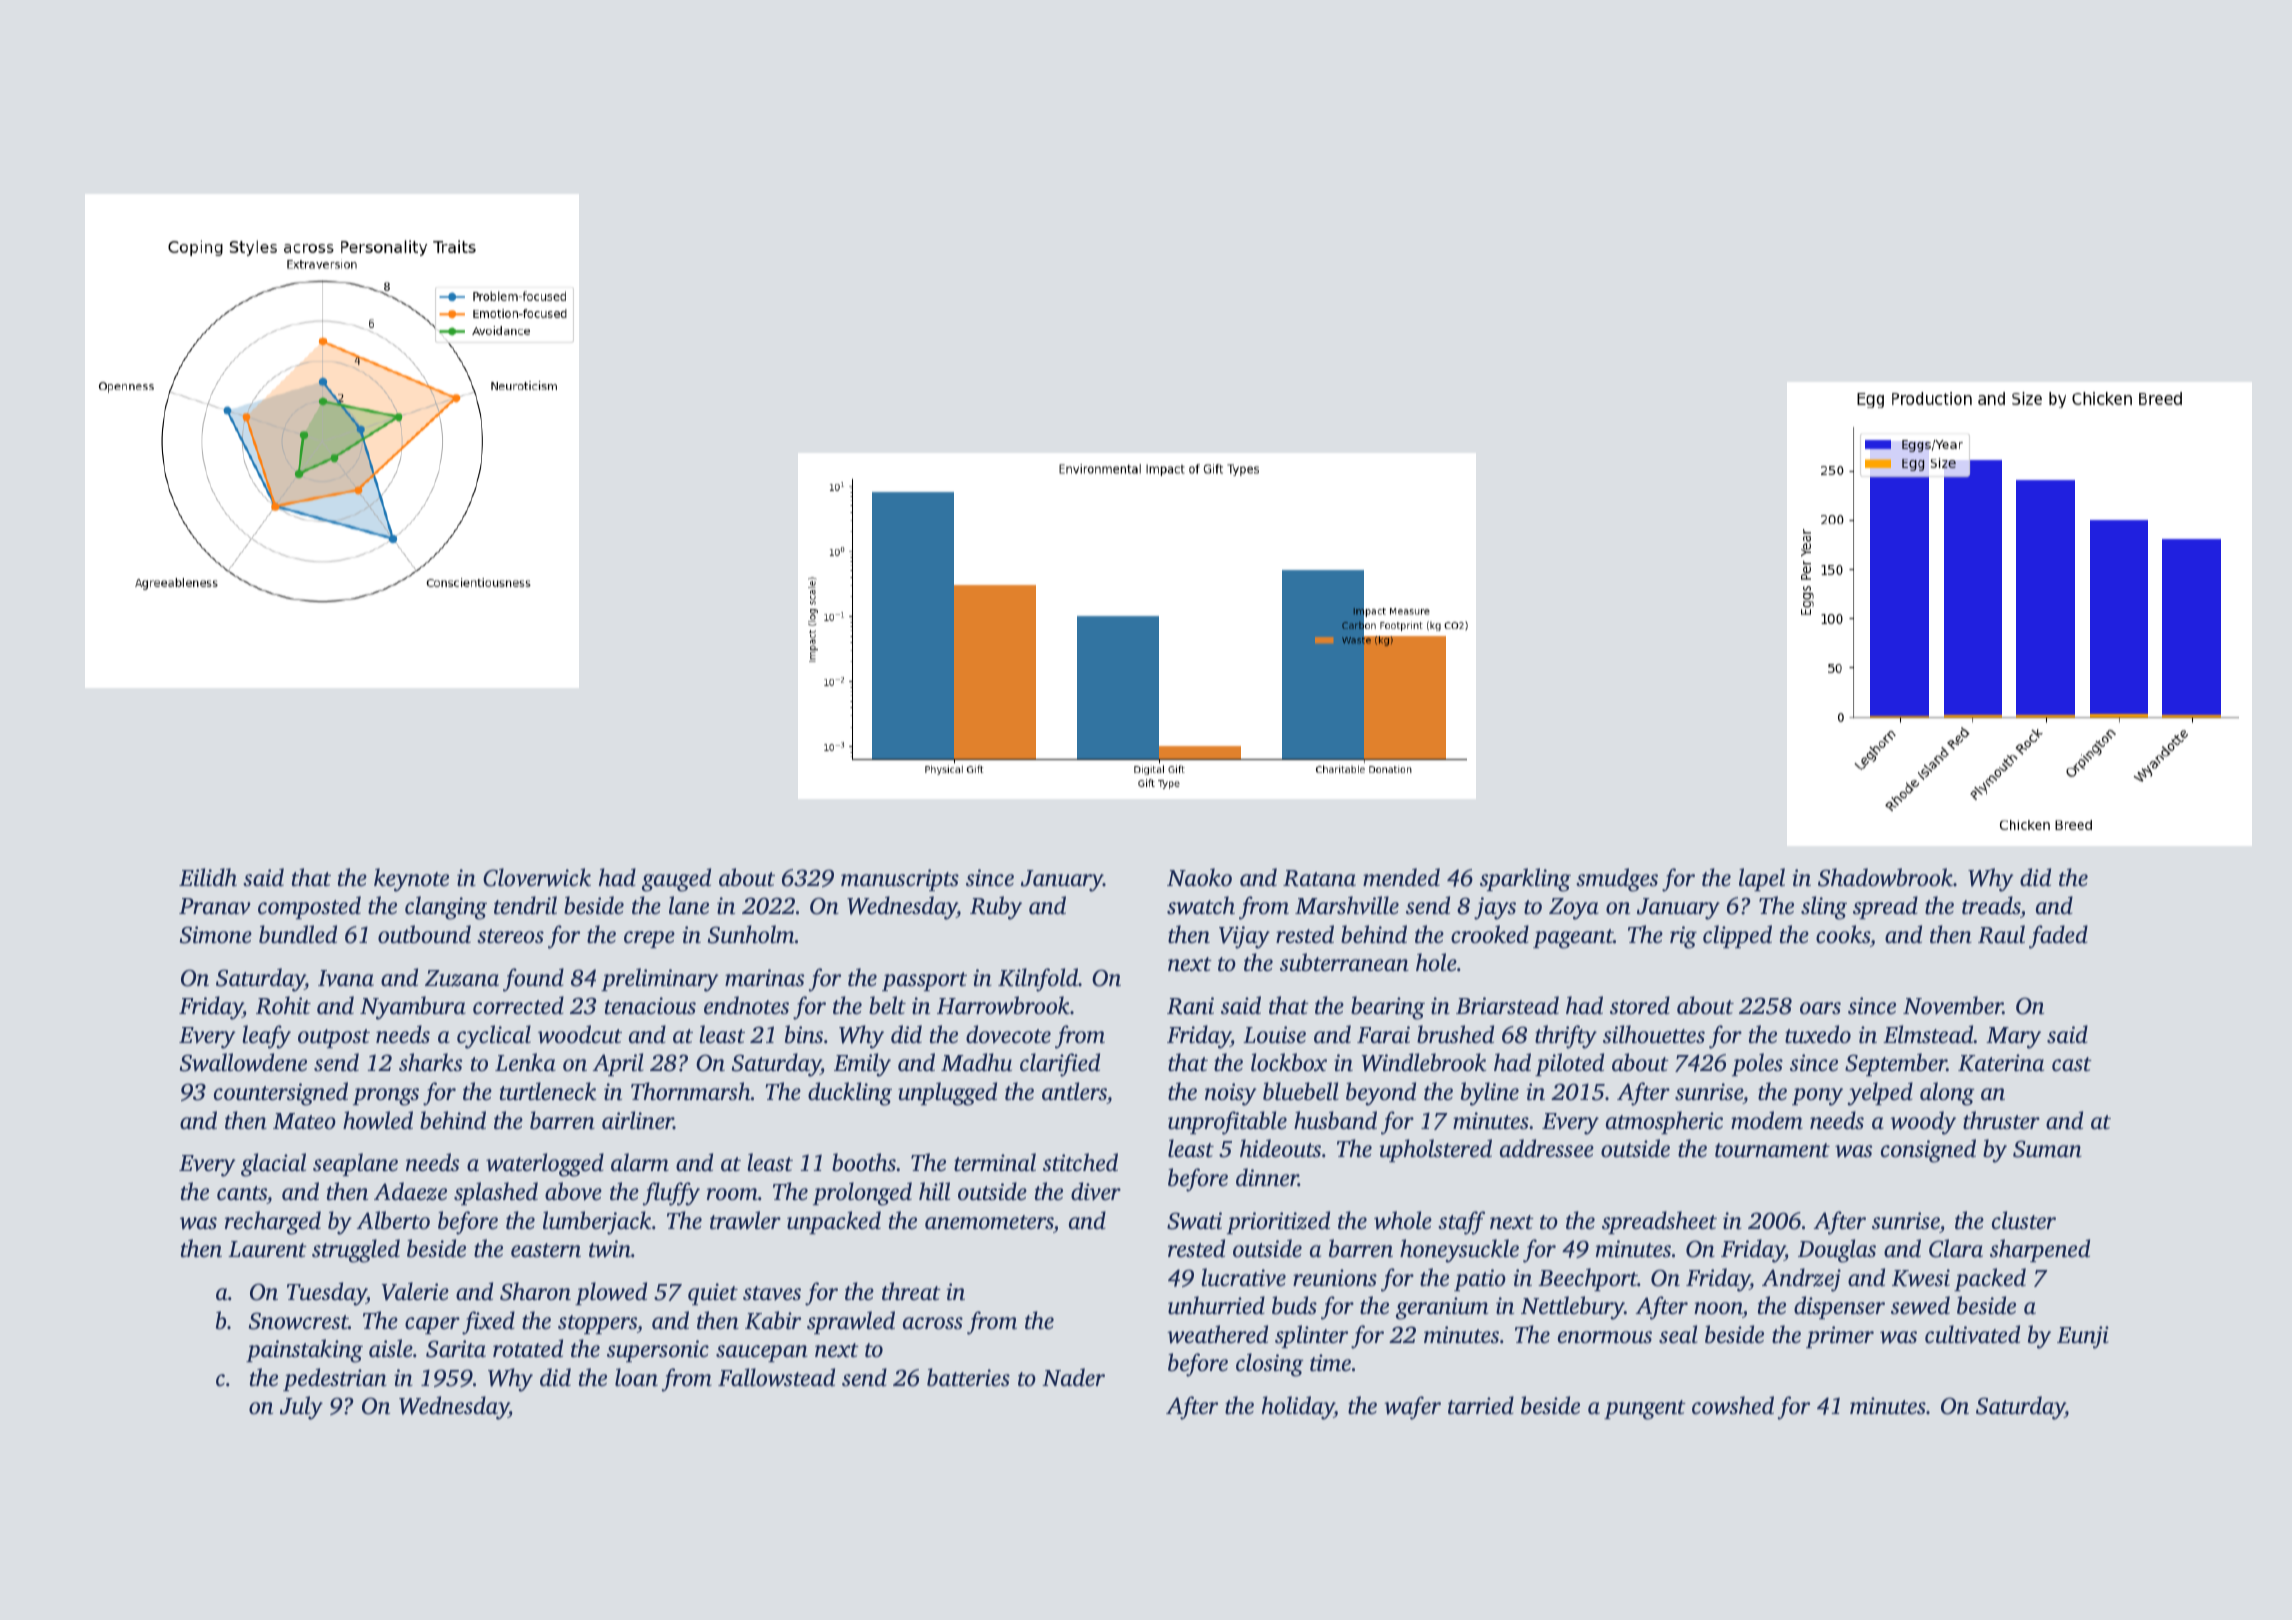 The width and height of the image is (2292, 1620). I want to click on cast, so click(2072, 1064).
